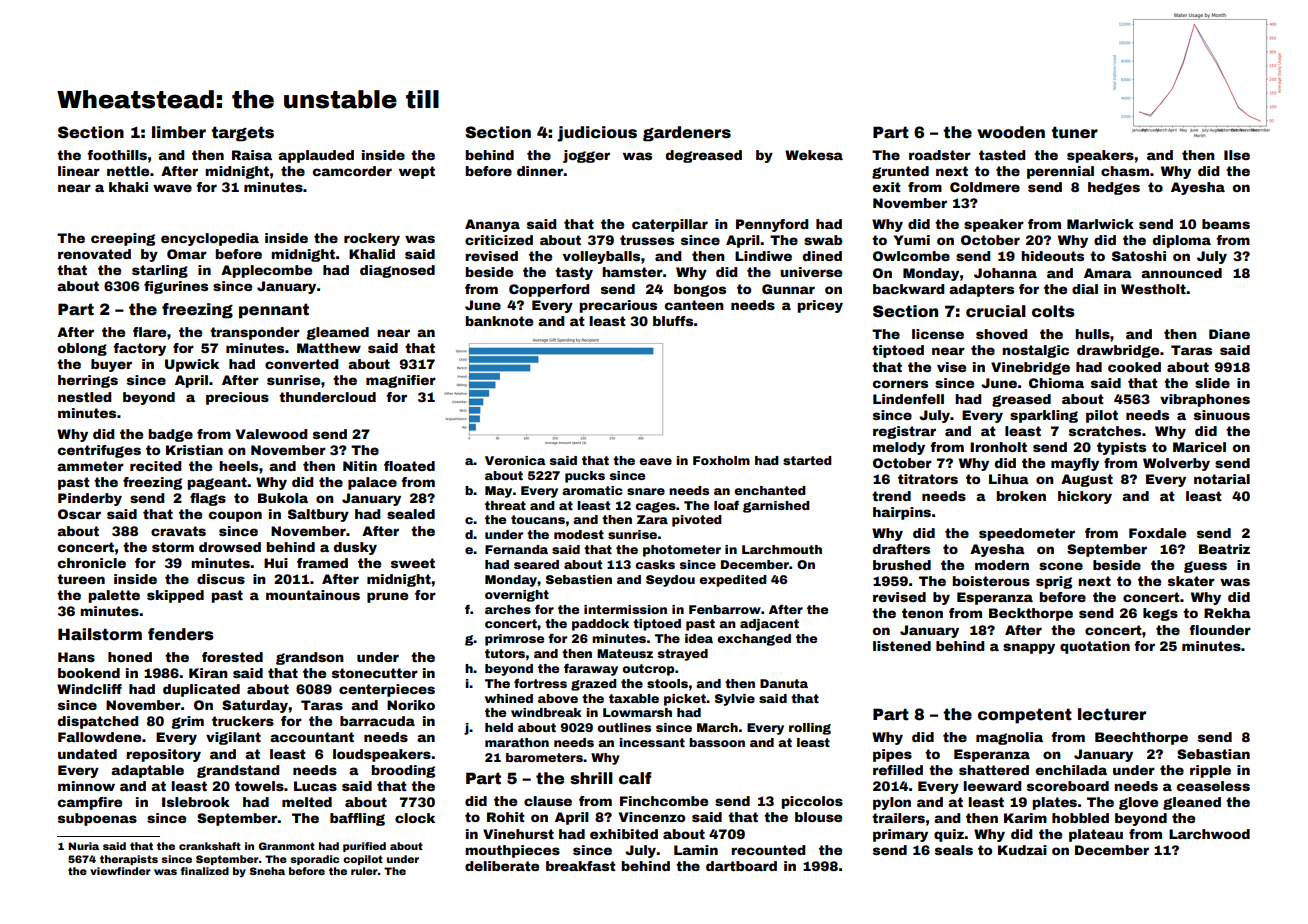 The image size is (1308, 924). What do you see at coordinates (315, 786) in the document?
I see `Lucas` at bounding box center [315, 786].
